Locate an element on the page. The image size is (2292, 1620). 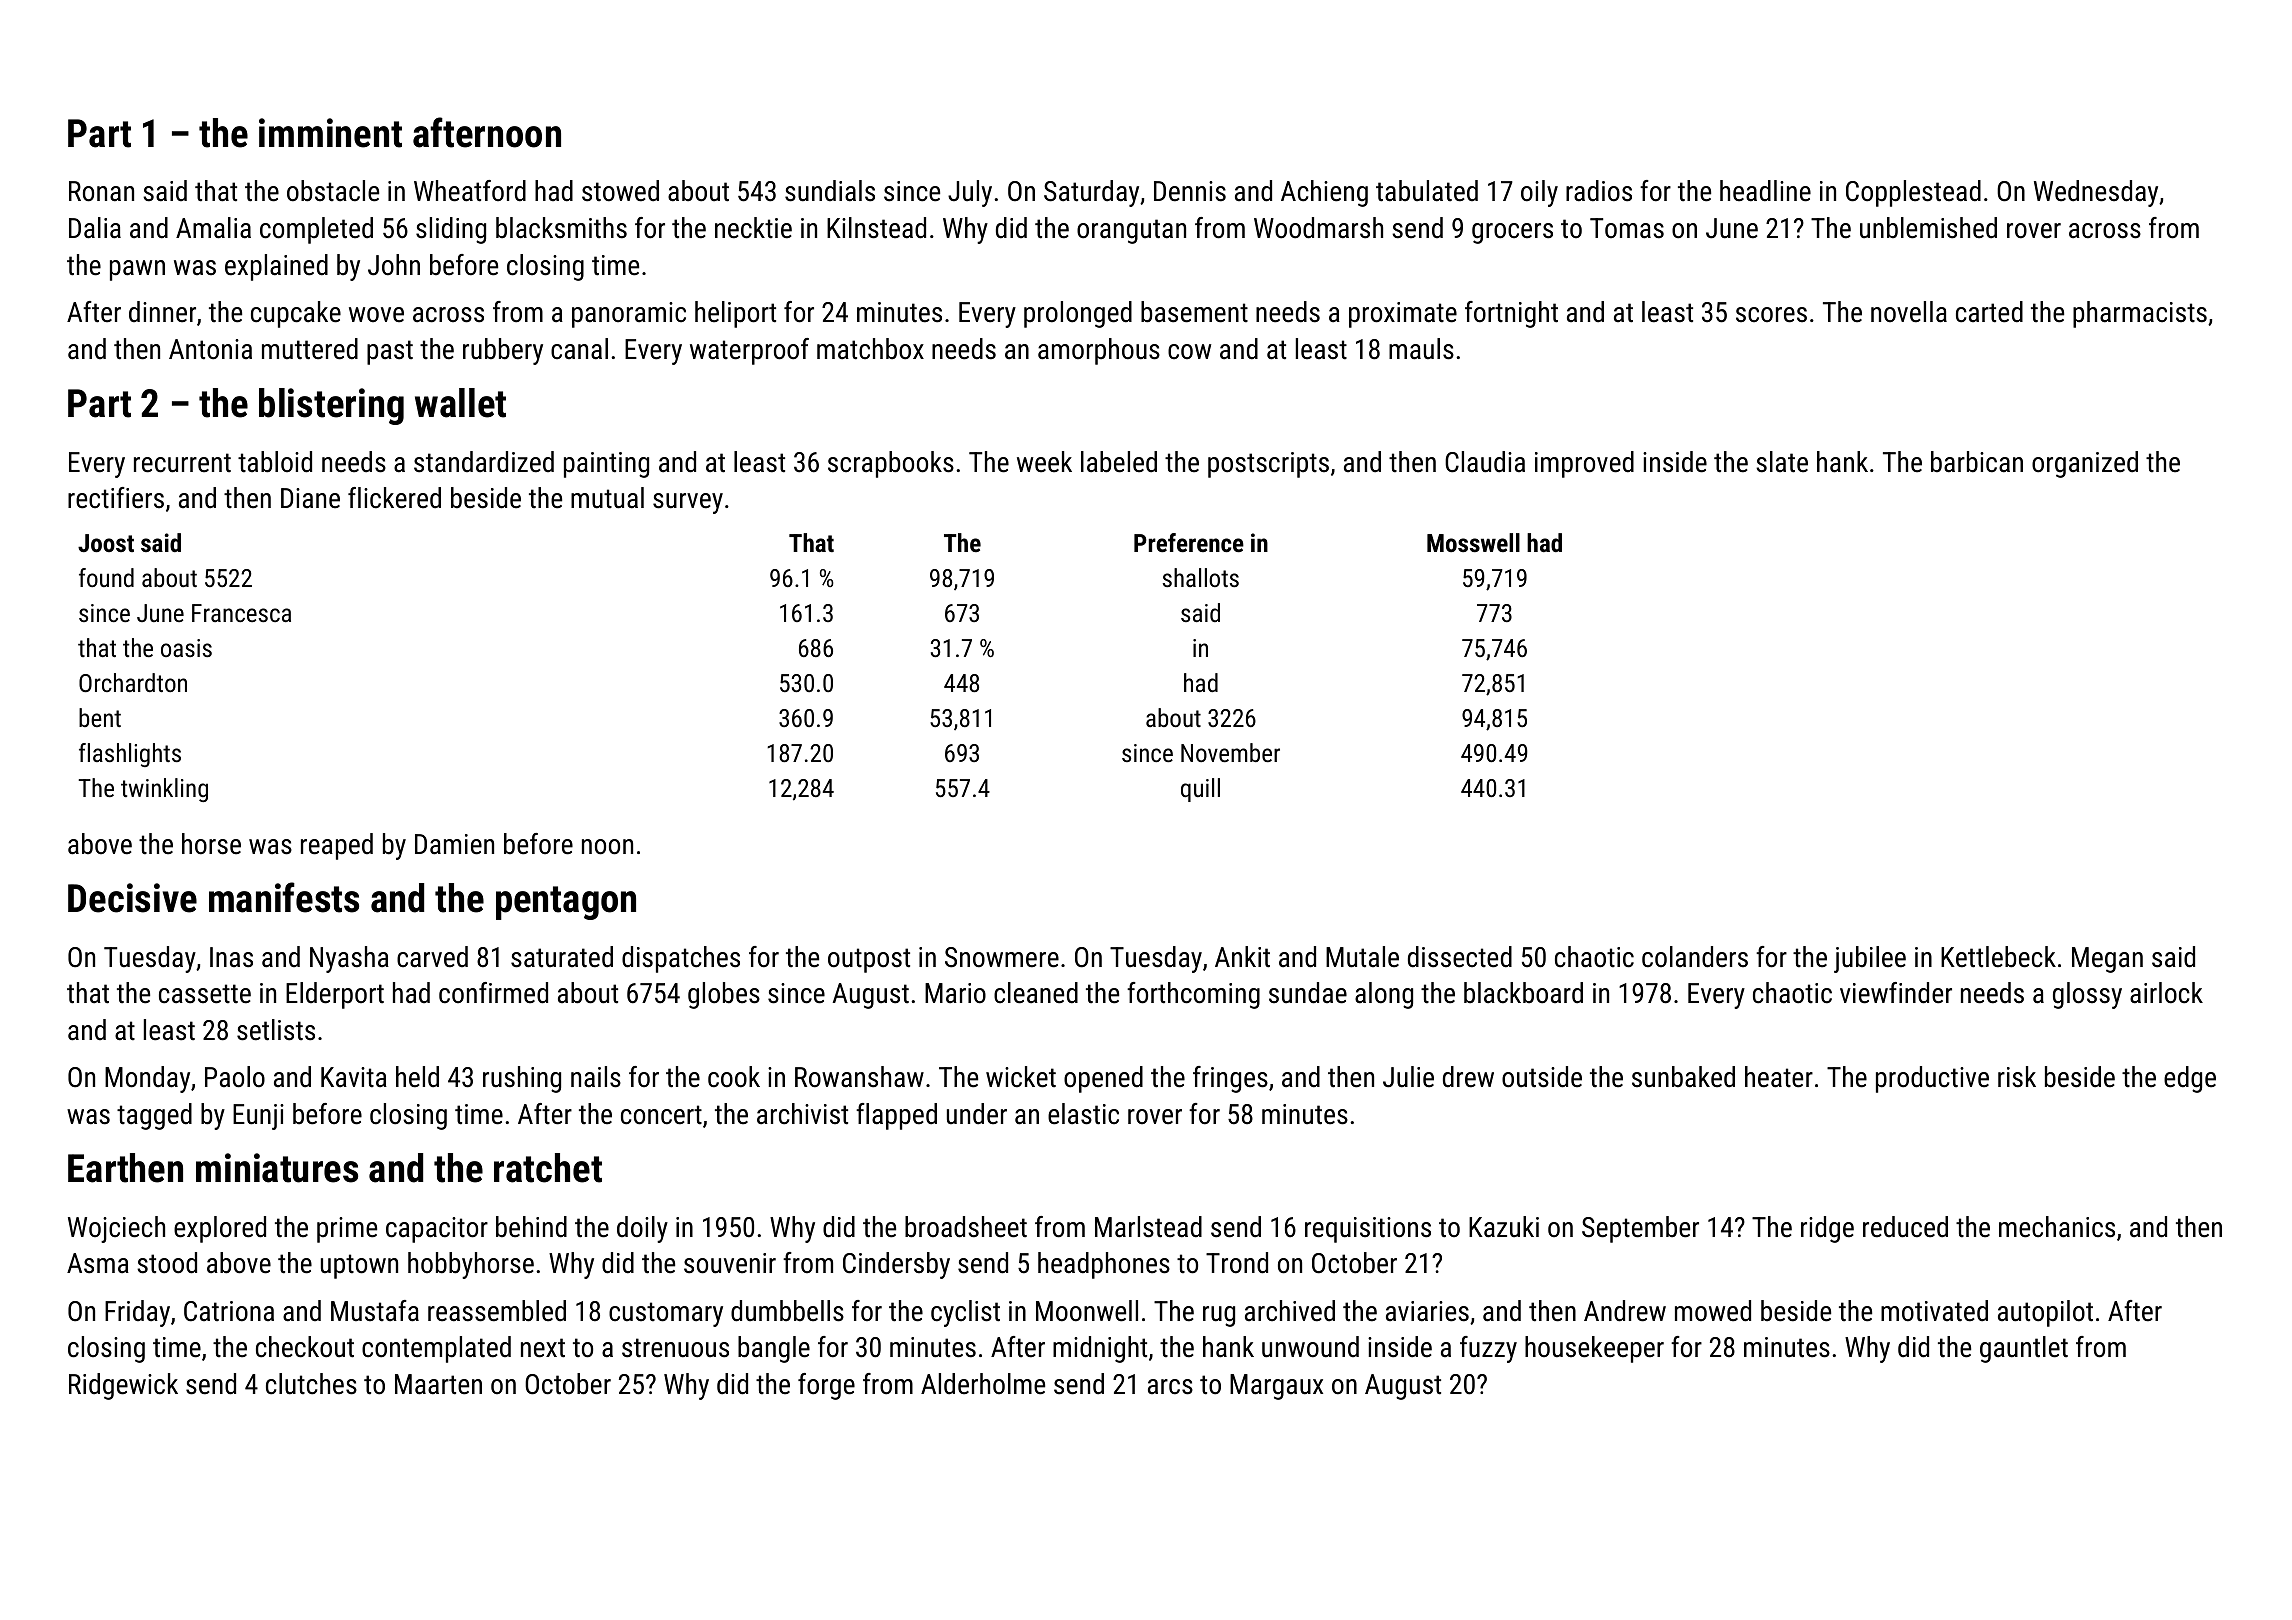
fortnight is located at coordinates (1511, 314).
